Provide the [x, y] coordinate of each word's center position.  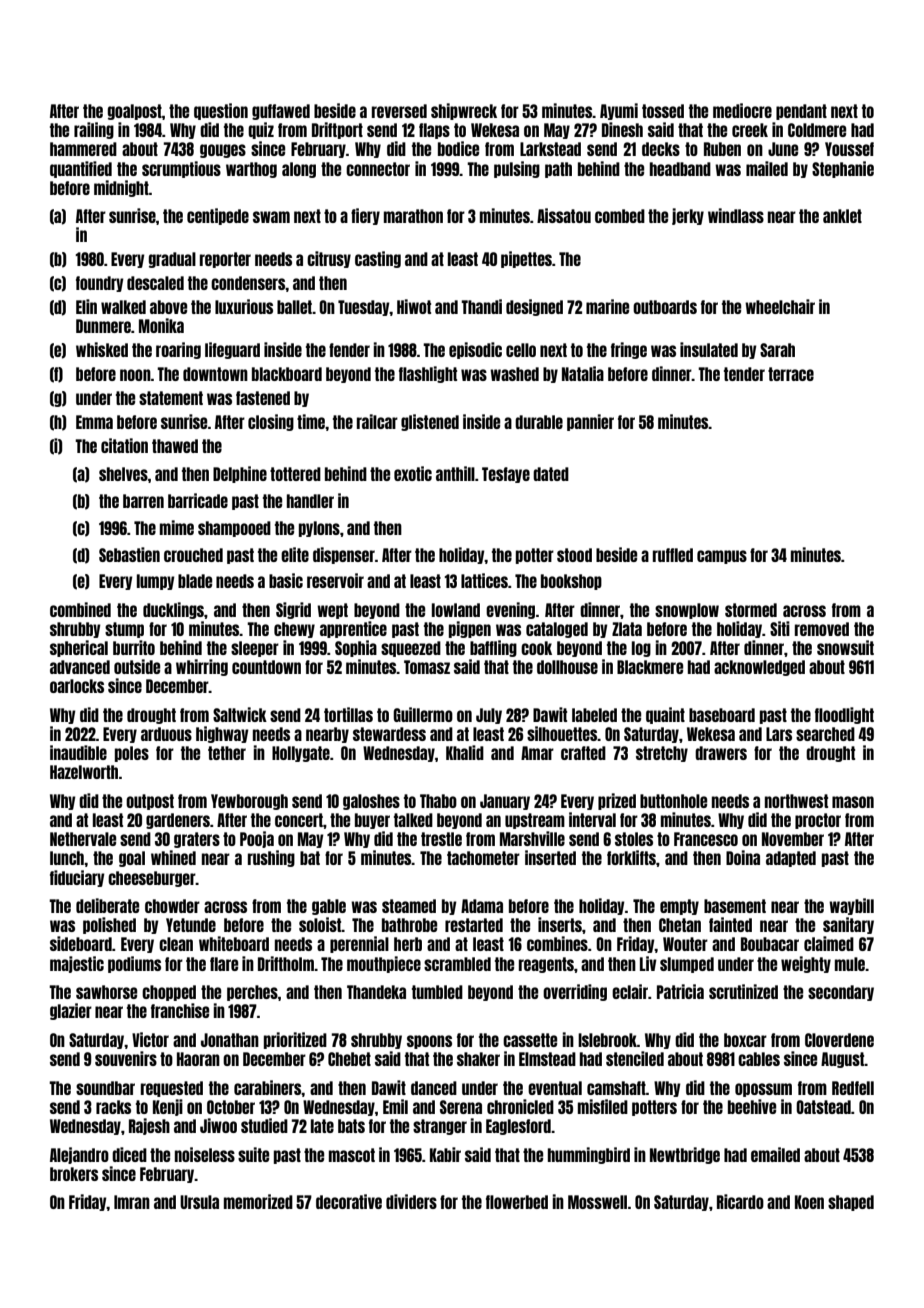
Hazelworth [84, 772]
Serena [461, 1107]
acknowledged [759, 668]
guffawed [281, 112]
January [505, 802]
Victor [150, 1039]
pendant [801, 112]
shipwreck [464, 111]
